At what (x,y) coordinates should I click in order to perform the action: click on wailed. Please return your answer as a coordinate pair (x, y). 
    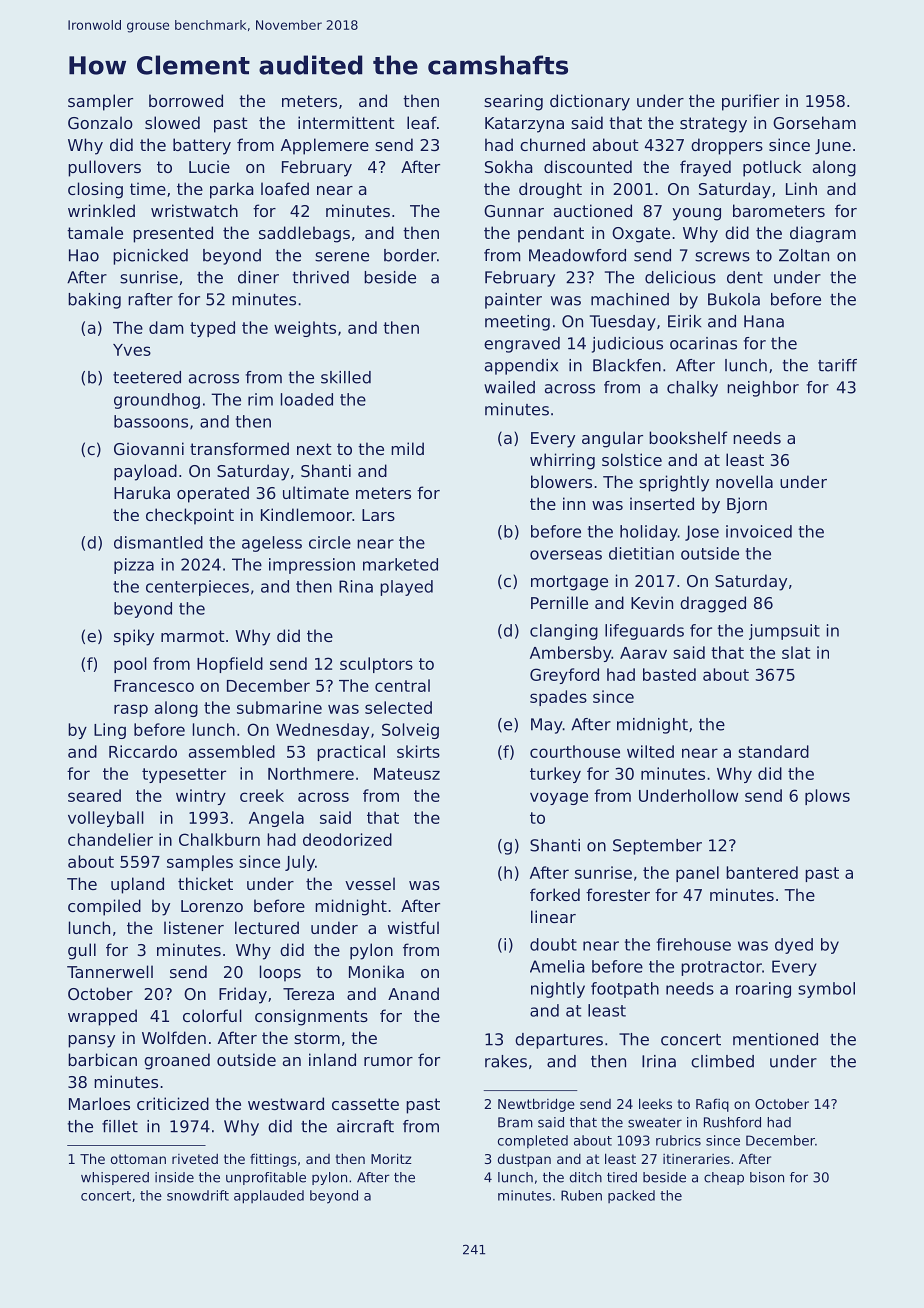
    Looking at the image, I should click on (509, 387).
